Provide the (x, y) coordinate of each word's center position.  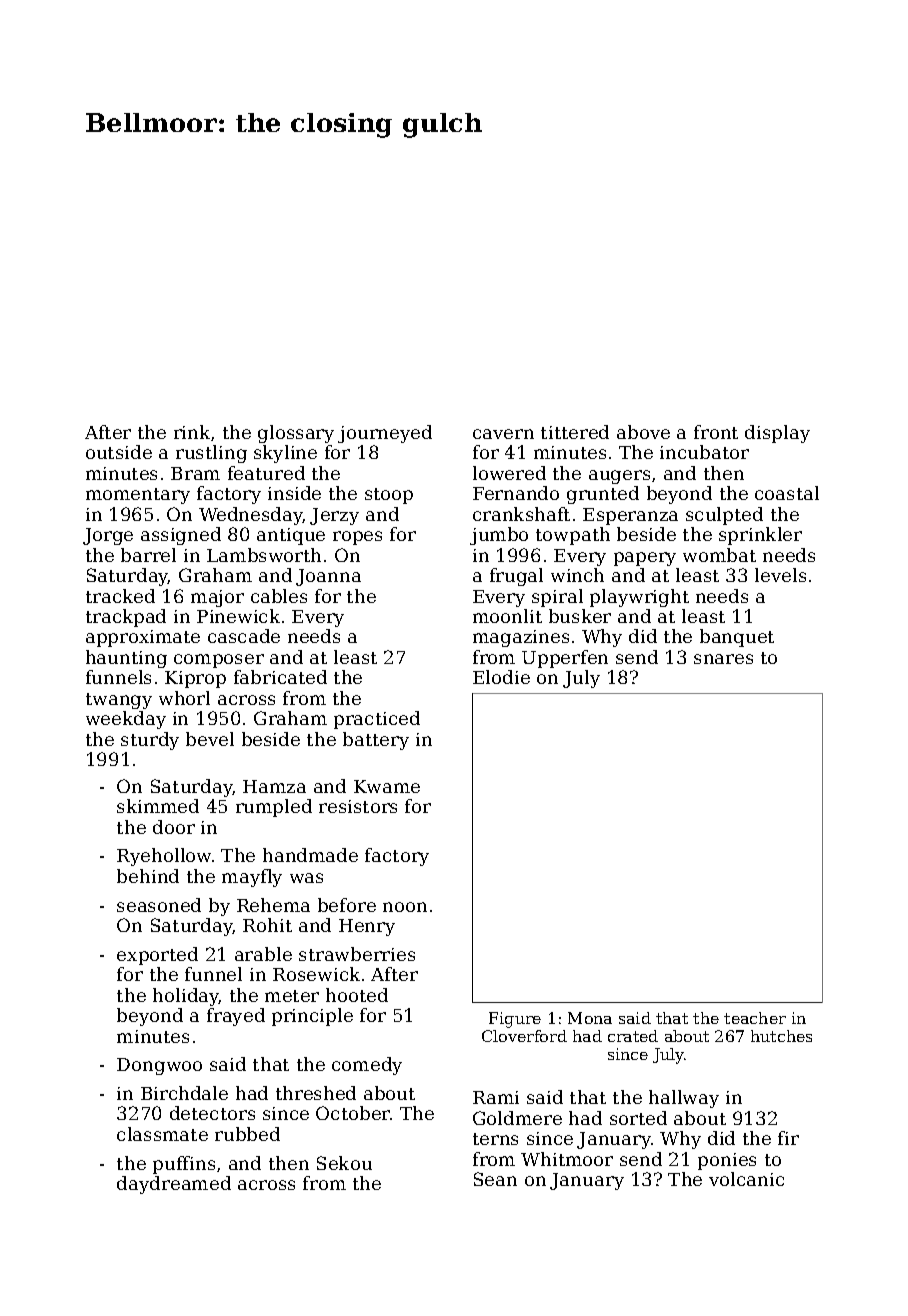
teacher (755, 1018)
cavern (503, 434)
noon (405, 907)
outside (119, 452)
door (174, 827)
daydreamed (174, 1185)
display (777, 434)
